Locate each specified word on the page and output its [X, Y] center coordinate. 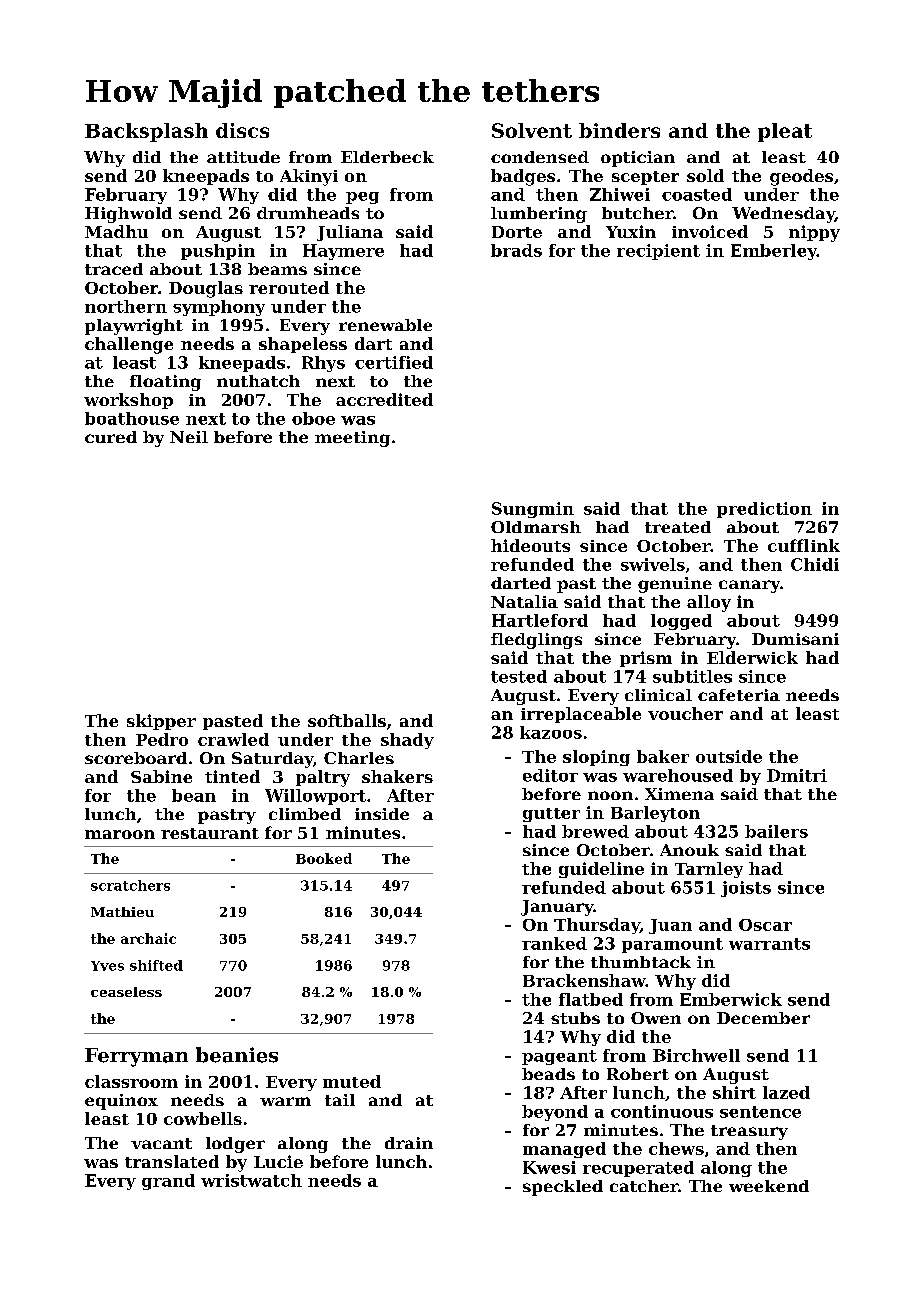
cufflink [804, 545]
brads [516, 250]
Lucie [278, 1161]
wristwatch [251, 1180]
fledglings [536, 641]
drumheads [308, 213]
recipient [658, 252]
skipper [161, 722]
